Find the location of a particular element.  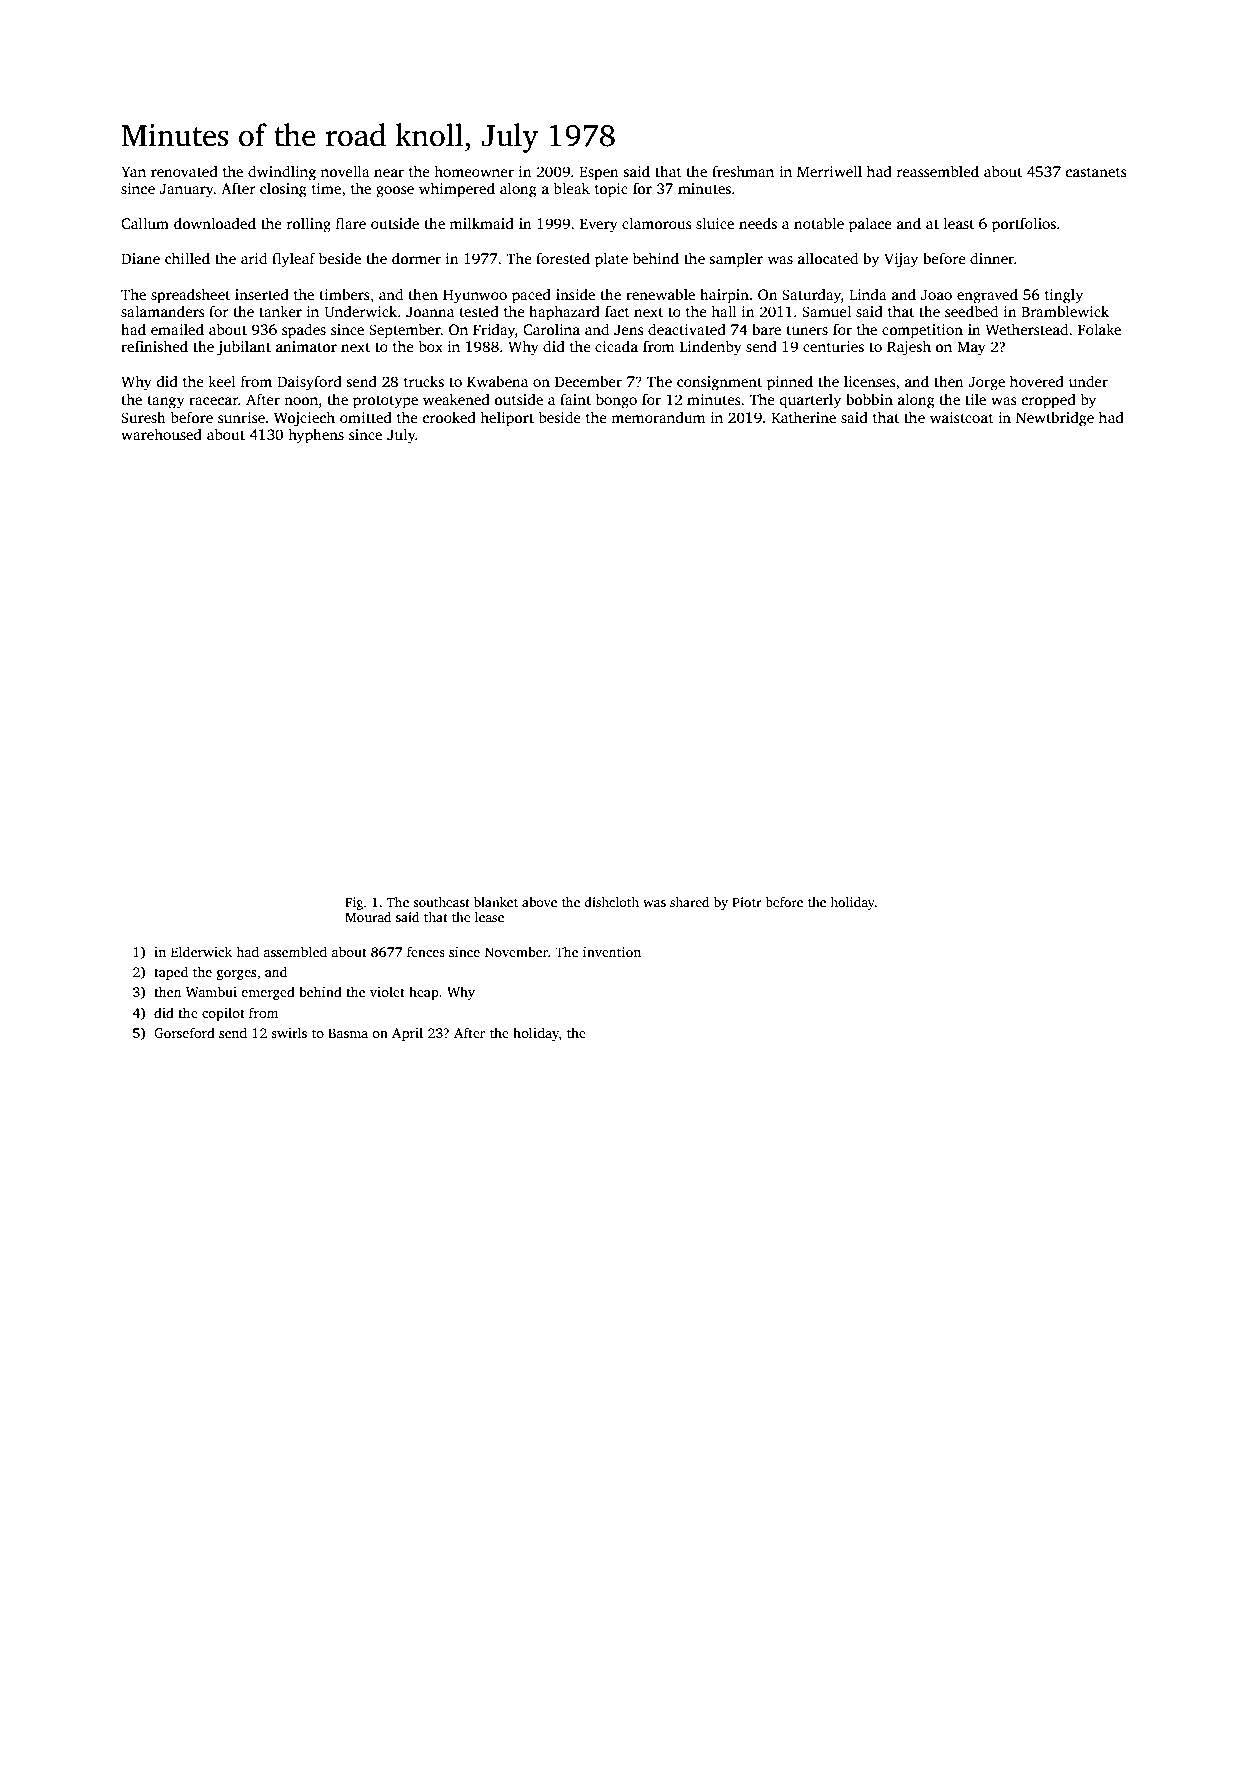

Gorseford is located at coordinates (184, 1032).
